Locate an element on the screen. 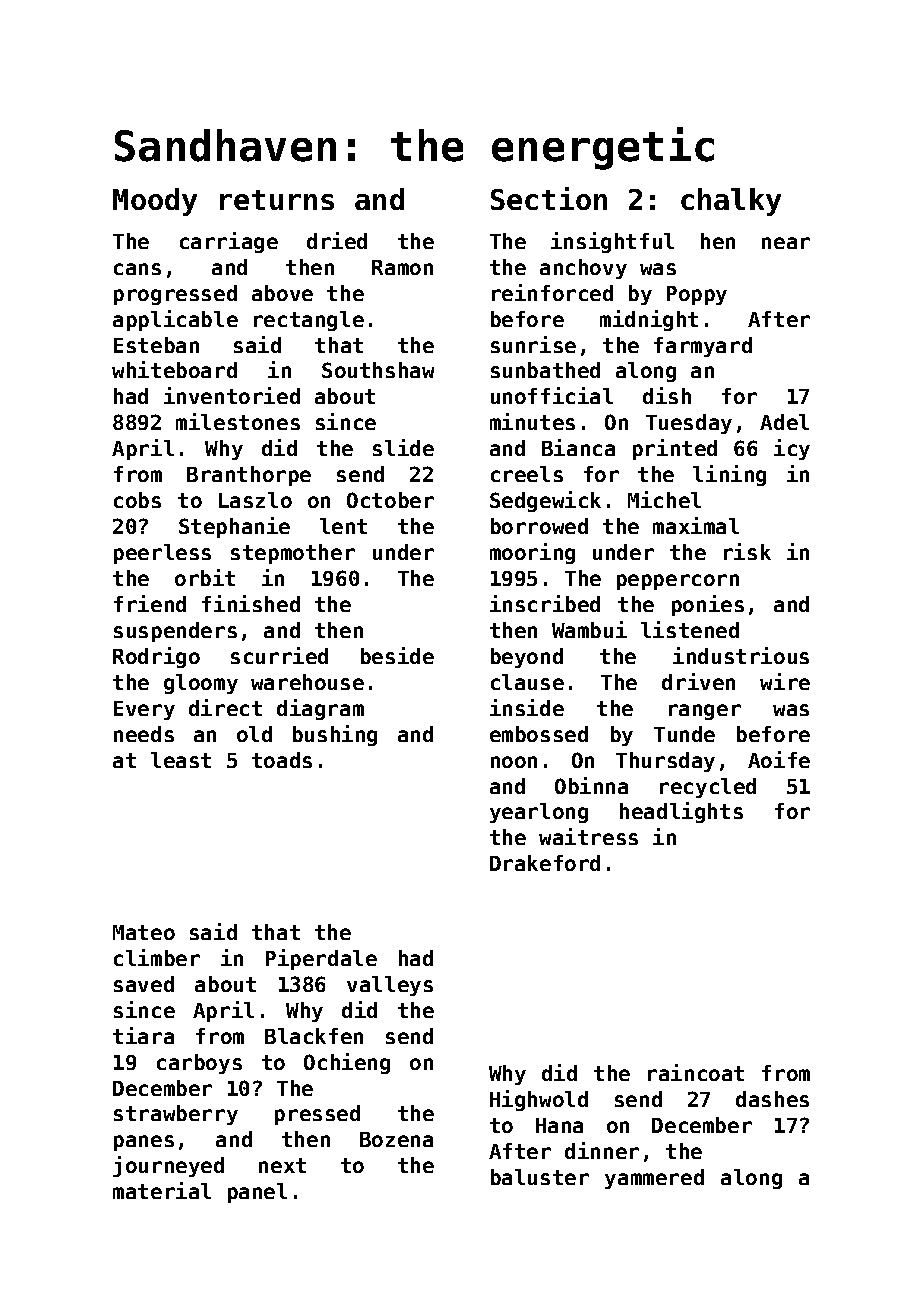 The height and width of the screenshot is (1311, 924). mooring is located at coordinates (532, 553).
